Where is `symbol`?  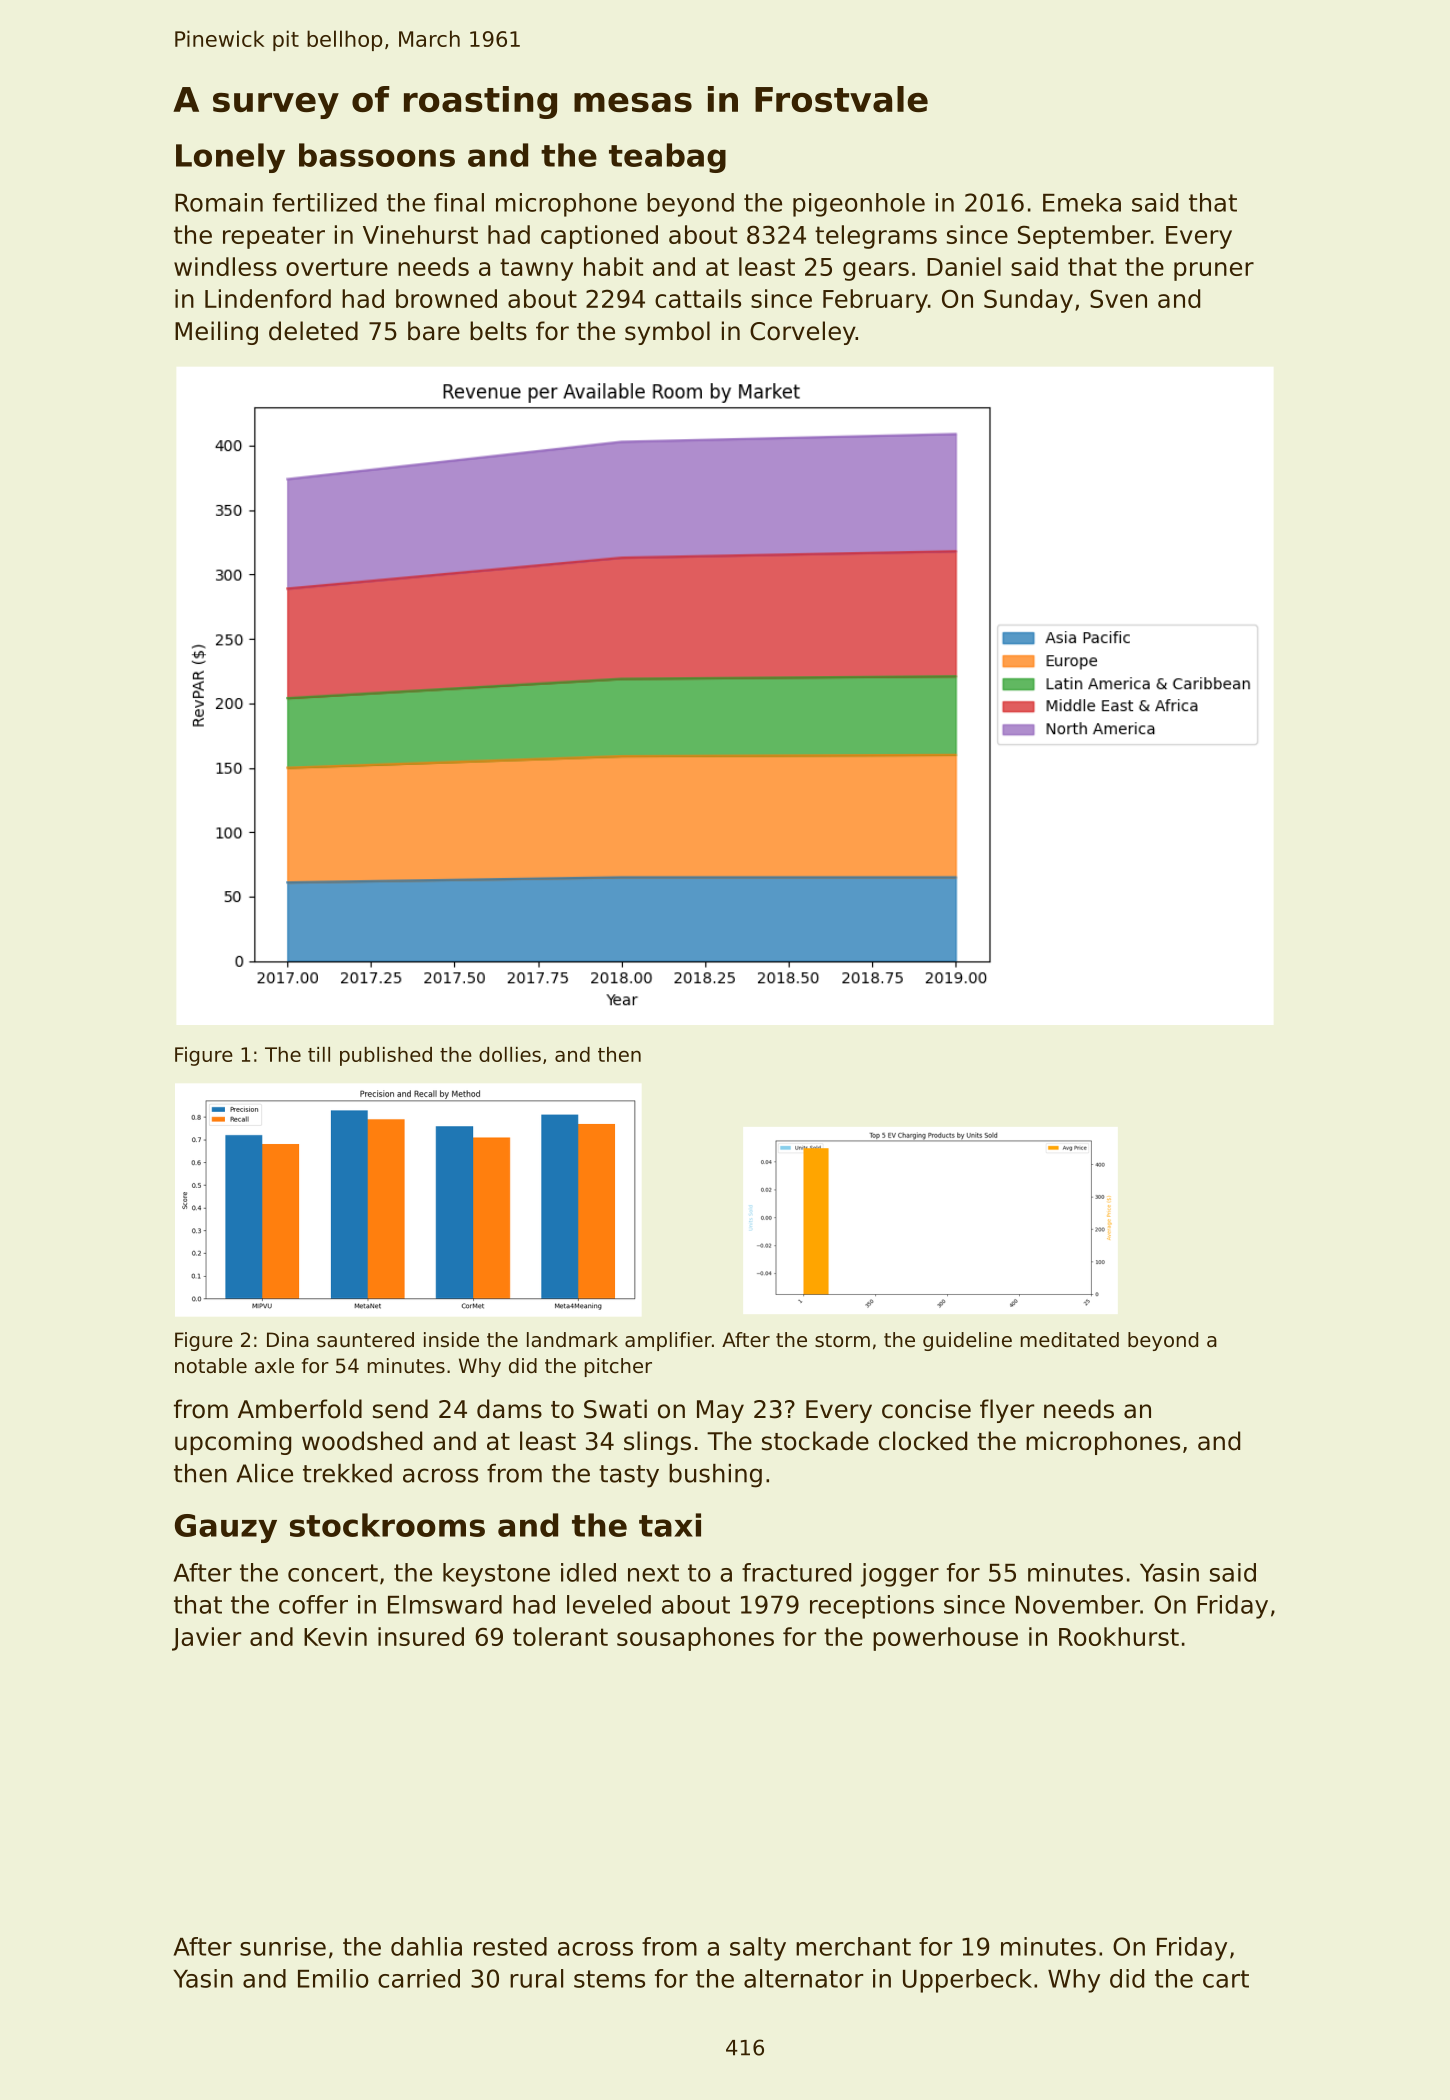 symbol is located at coordinates (667, 333).
